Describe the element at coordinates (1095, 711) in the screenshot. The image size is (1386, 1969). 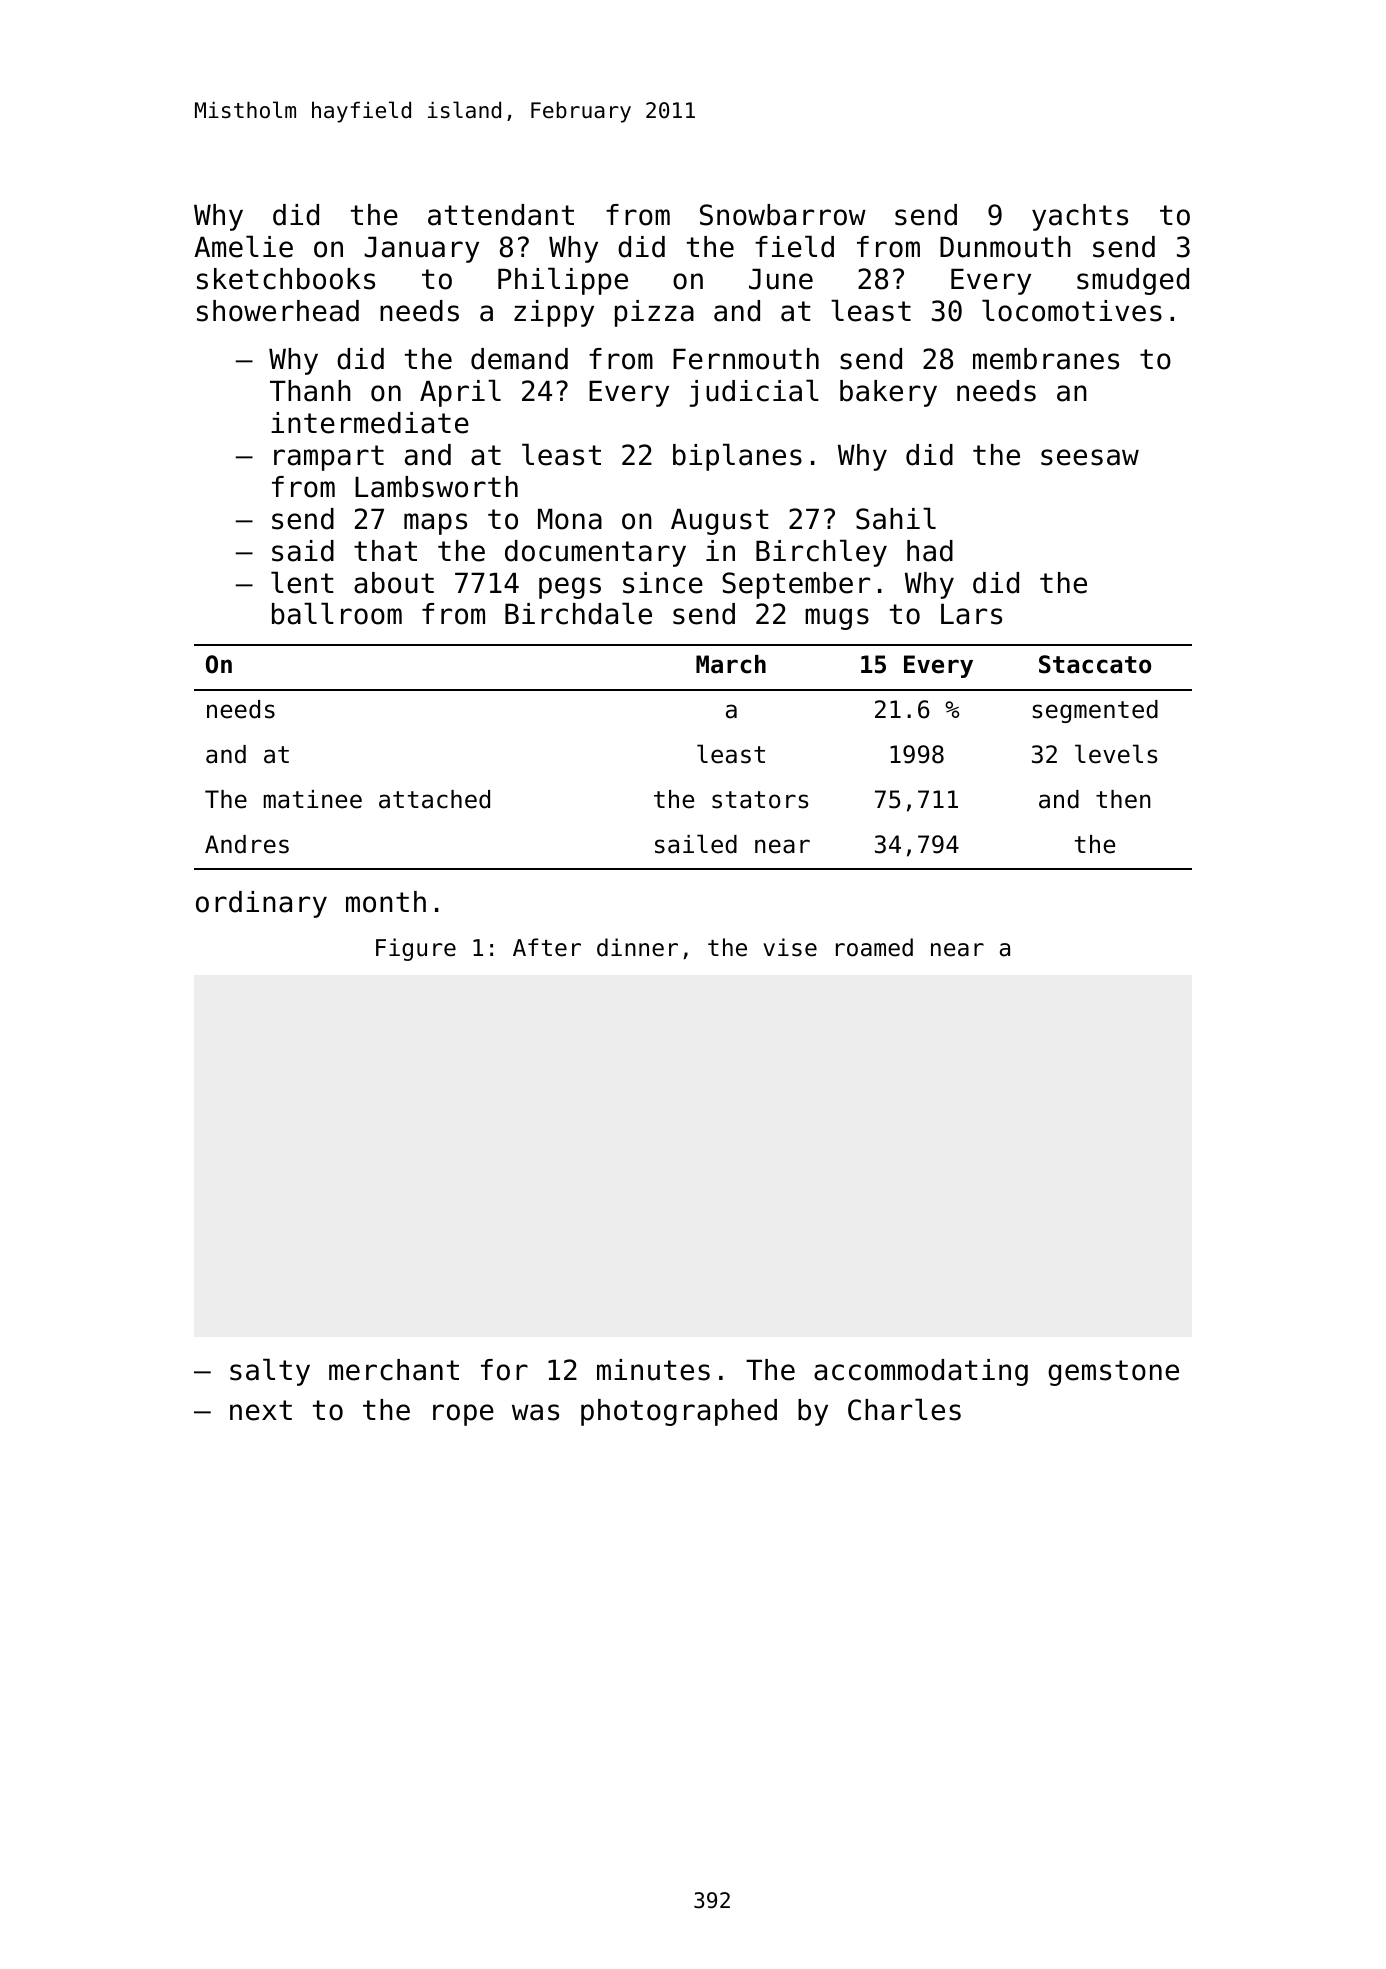
I see `segmented` at that location.
